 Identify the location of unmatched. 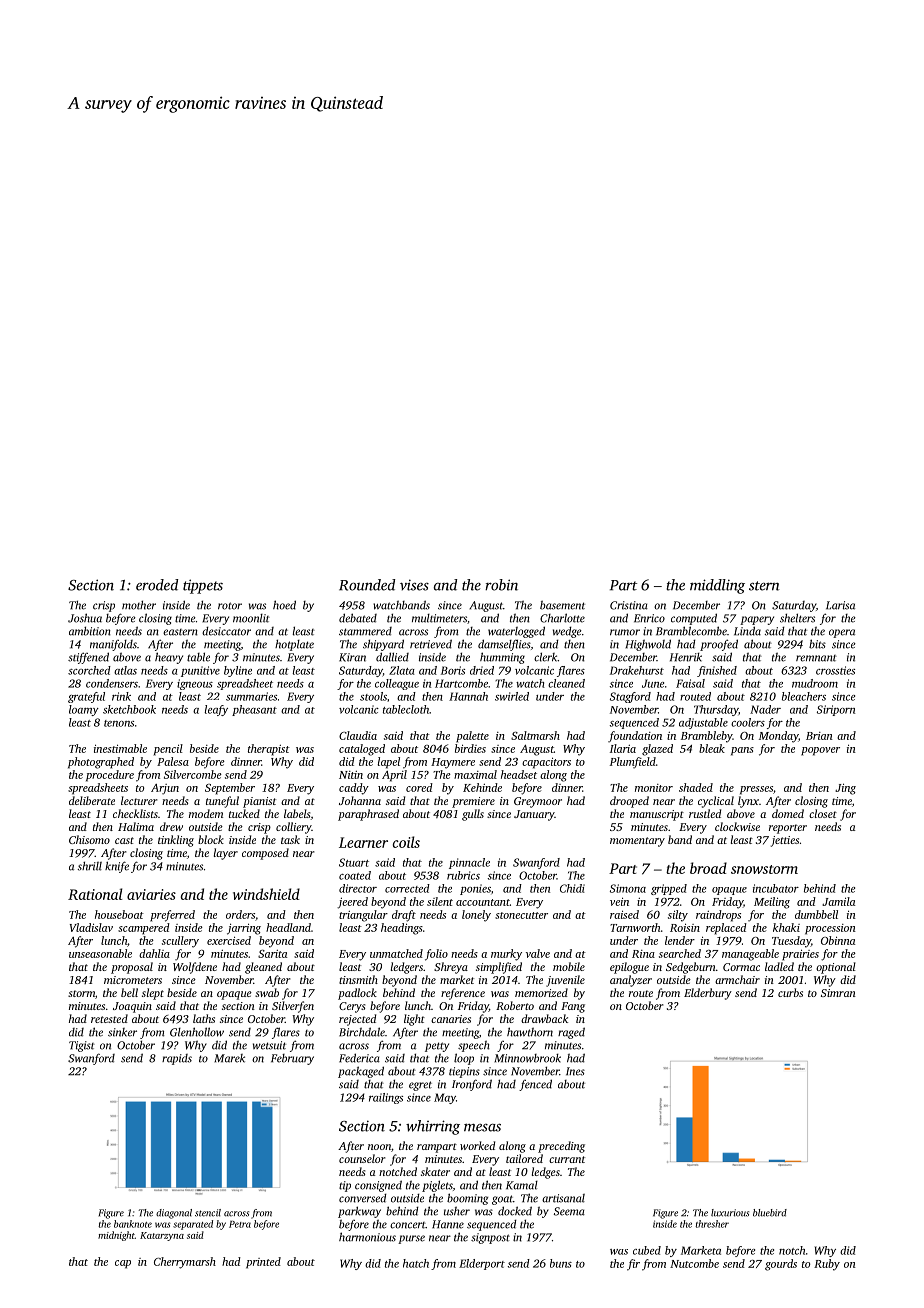
(396, 953).
